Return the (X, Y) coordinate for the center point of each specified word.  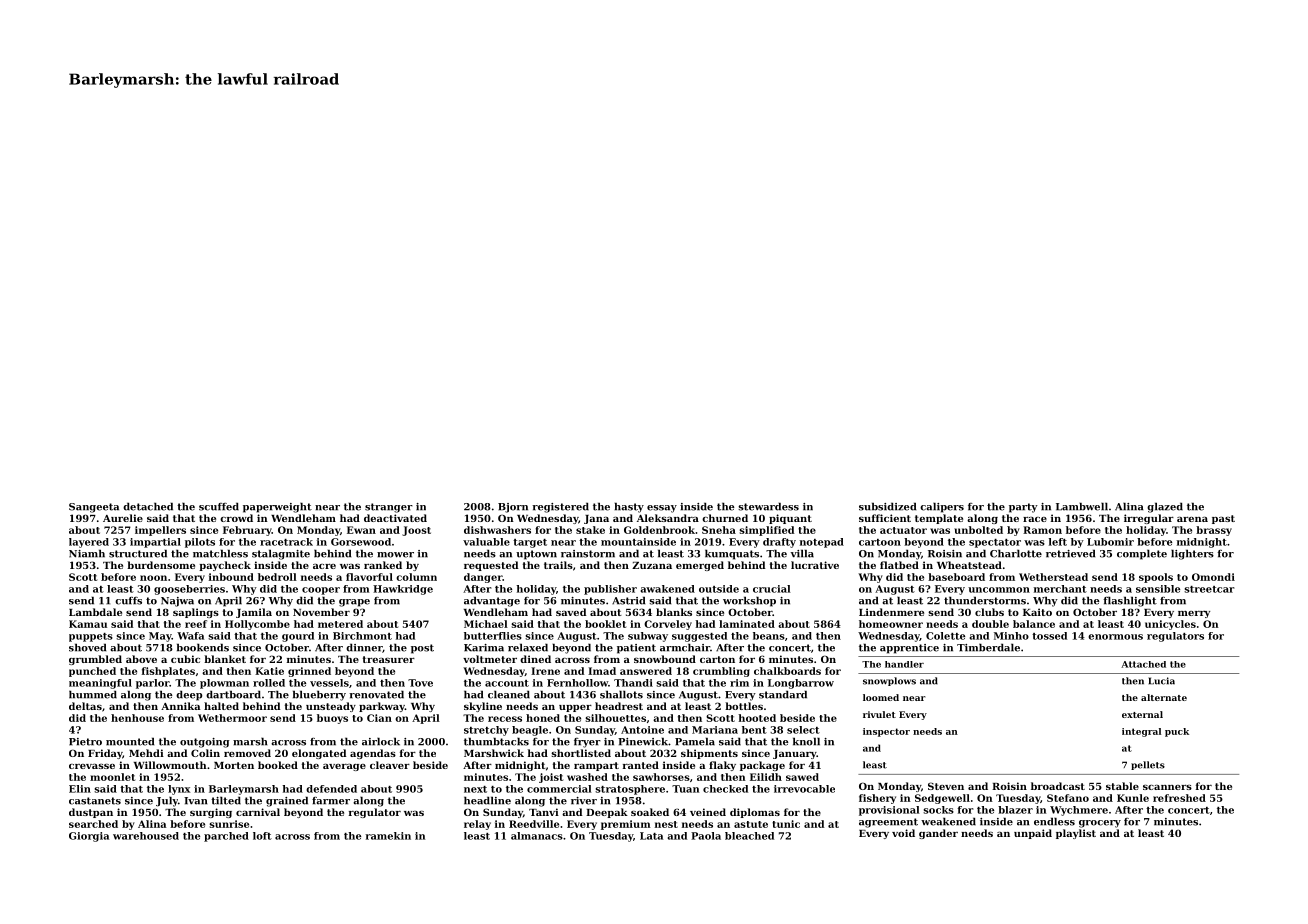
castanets (95, 801)
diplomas (755, 813)
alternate (1164, 697)
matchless (220, 553)
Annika (181, 706)
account (507, 683)
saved (571, 612)
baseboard (956, 577)
